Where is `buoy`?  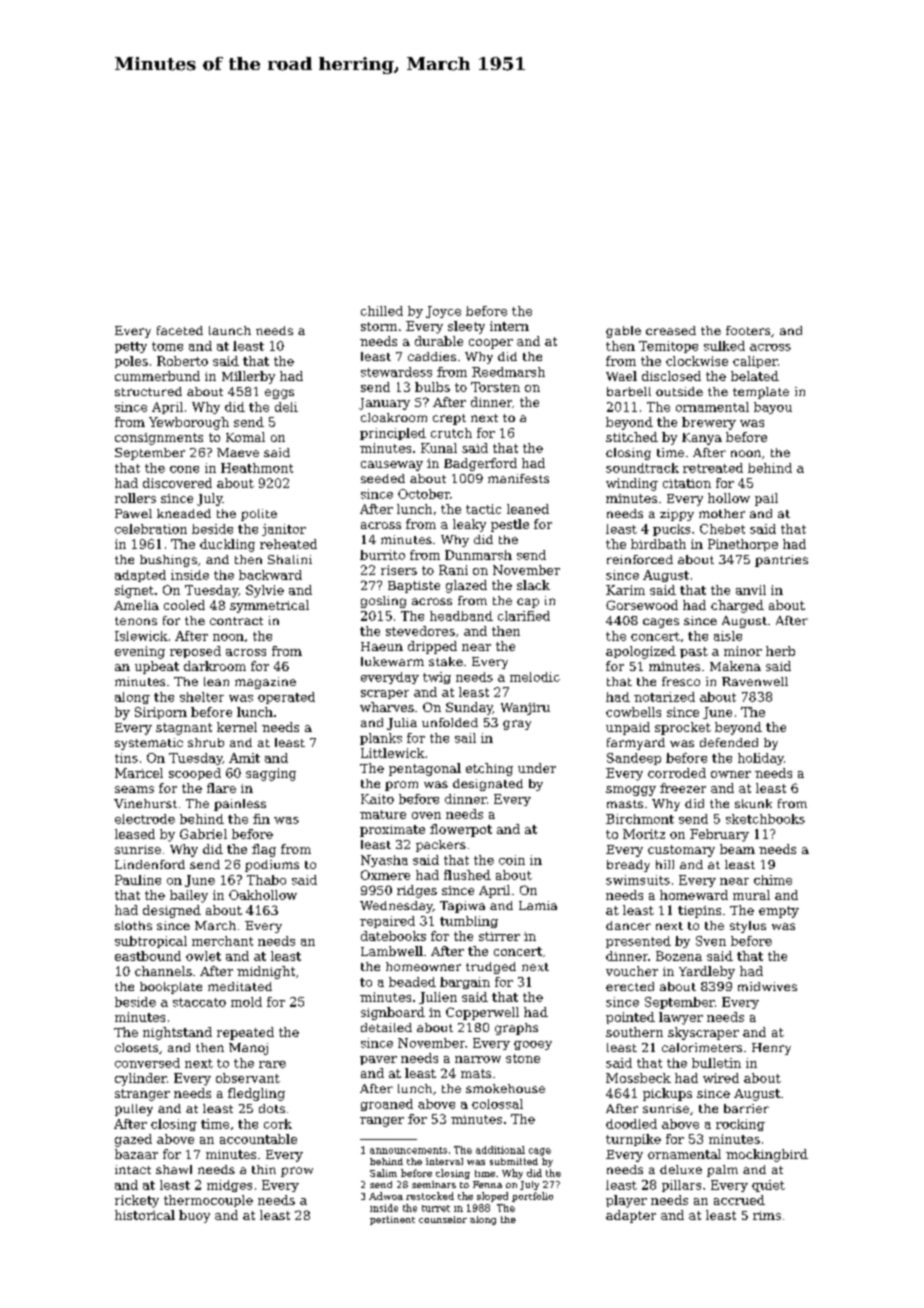
buoy is located at coordinates (194, 1216).
